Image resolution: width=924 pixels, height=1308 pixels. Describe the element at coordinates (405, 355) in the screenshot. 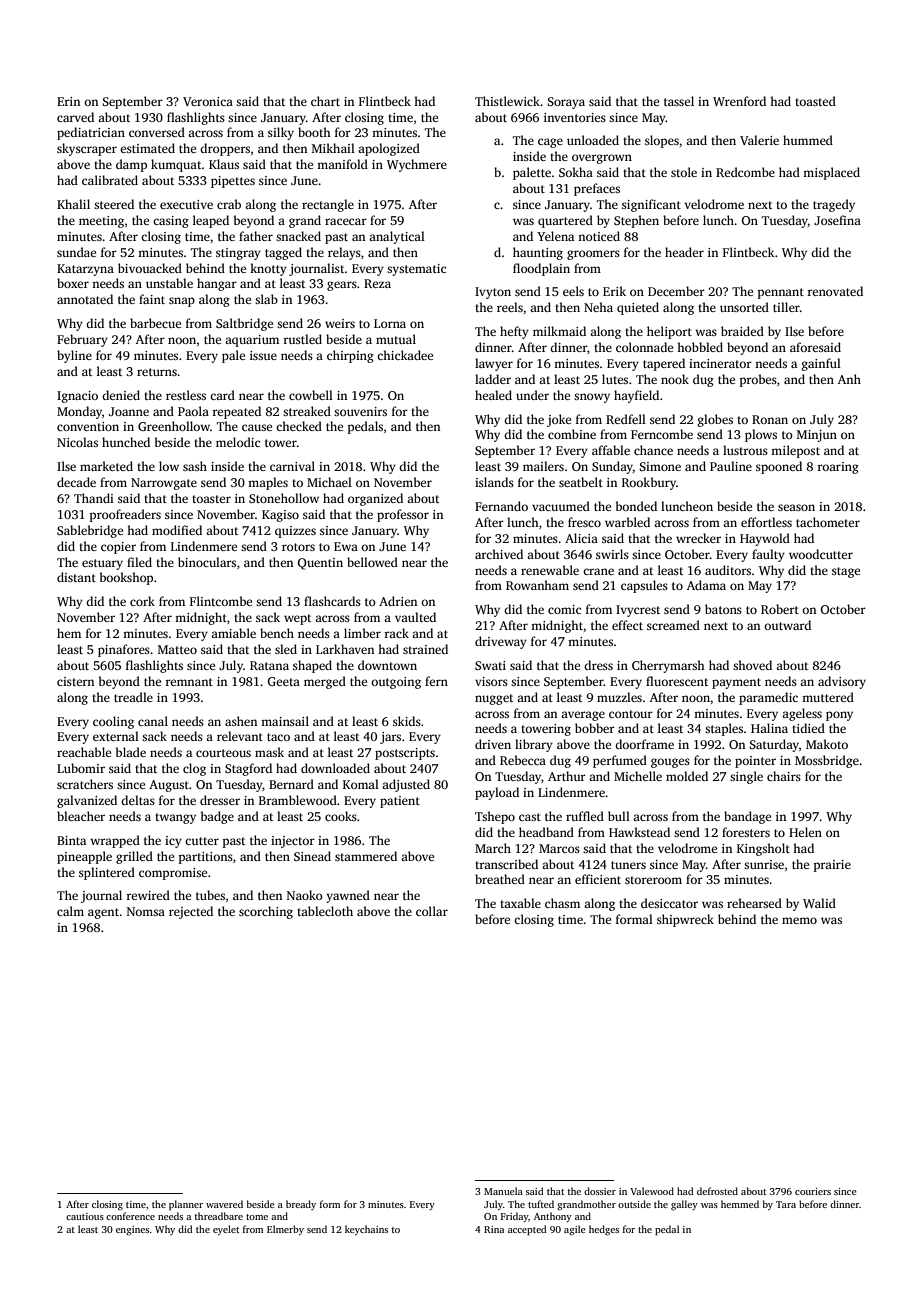

I see `chickadee` at that location.
